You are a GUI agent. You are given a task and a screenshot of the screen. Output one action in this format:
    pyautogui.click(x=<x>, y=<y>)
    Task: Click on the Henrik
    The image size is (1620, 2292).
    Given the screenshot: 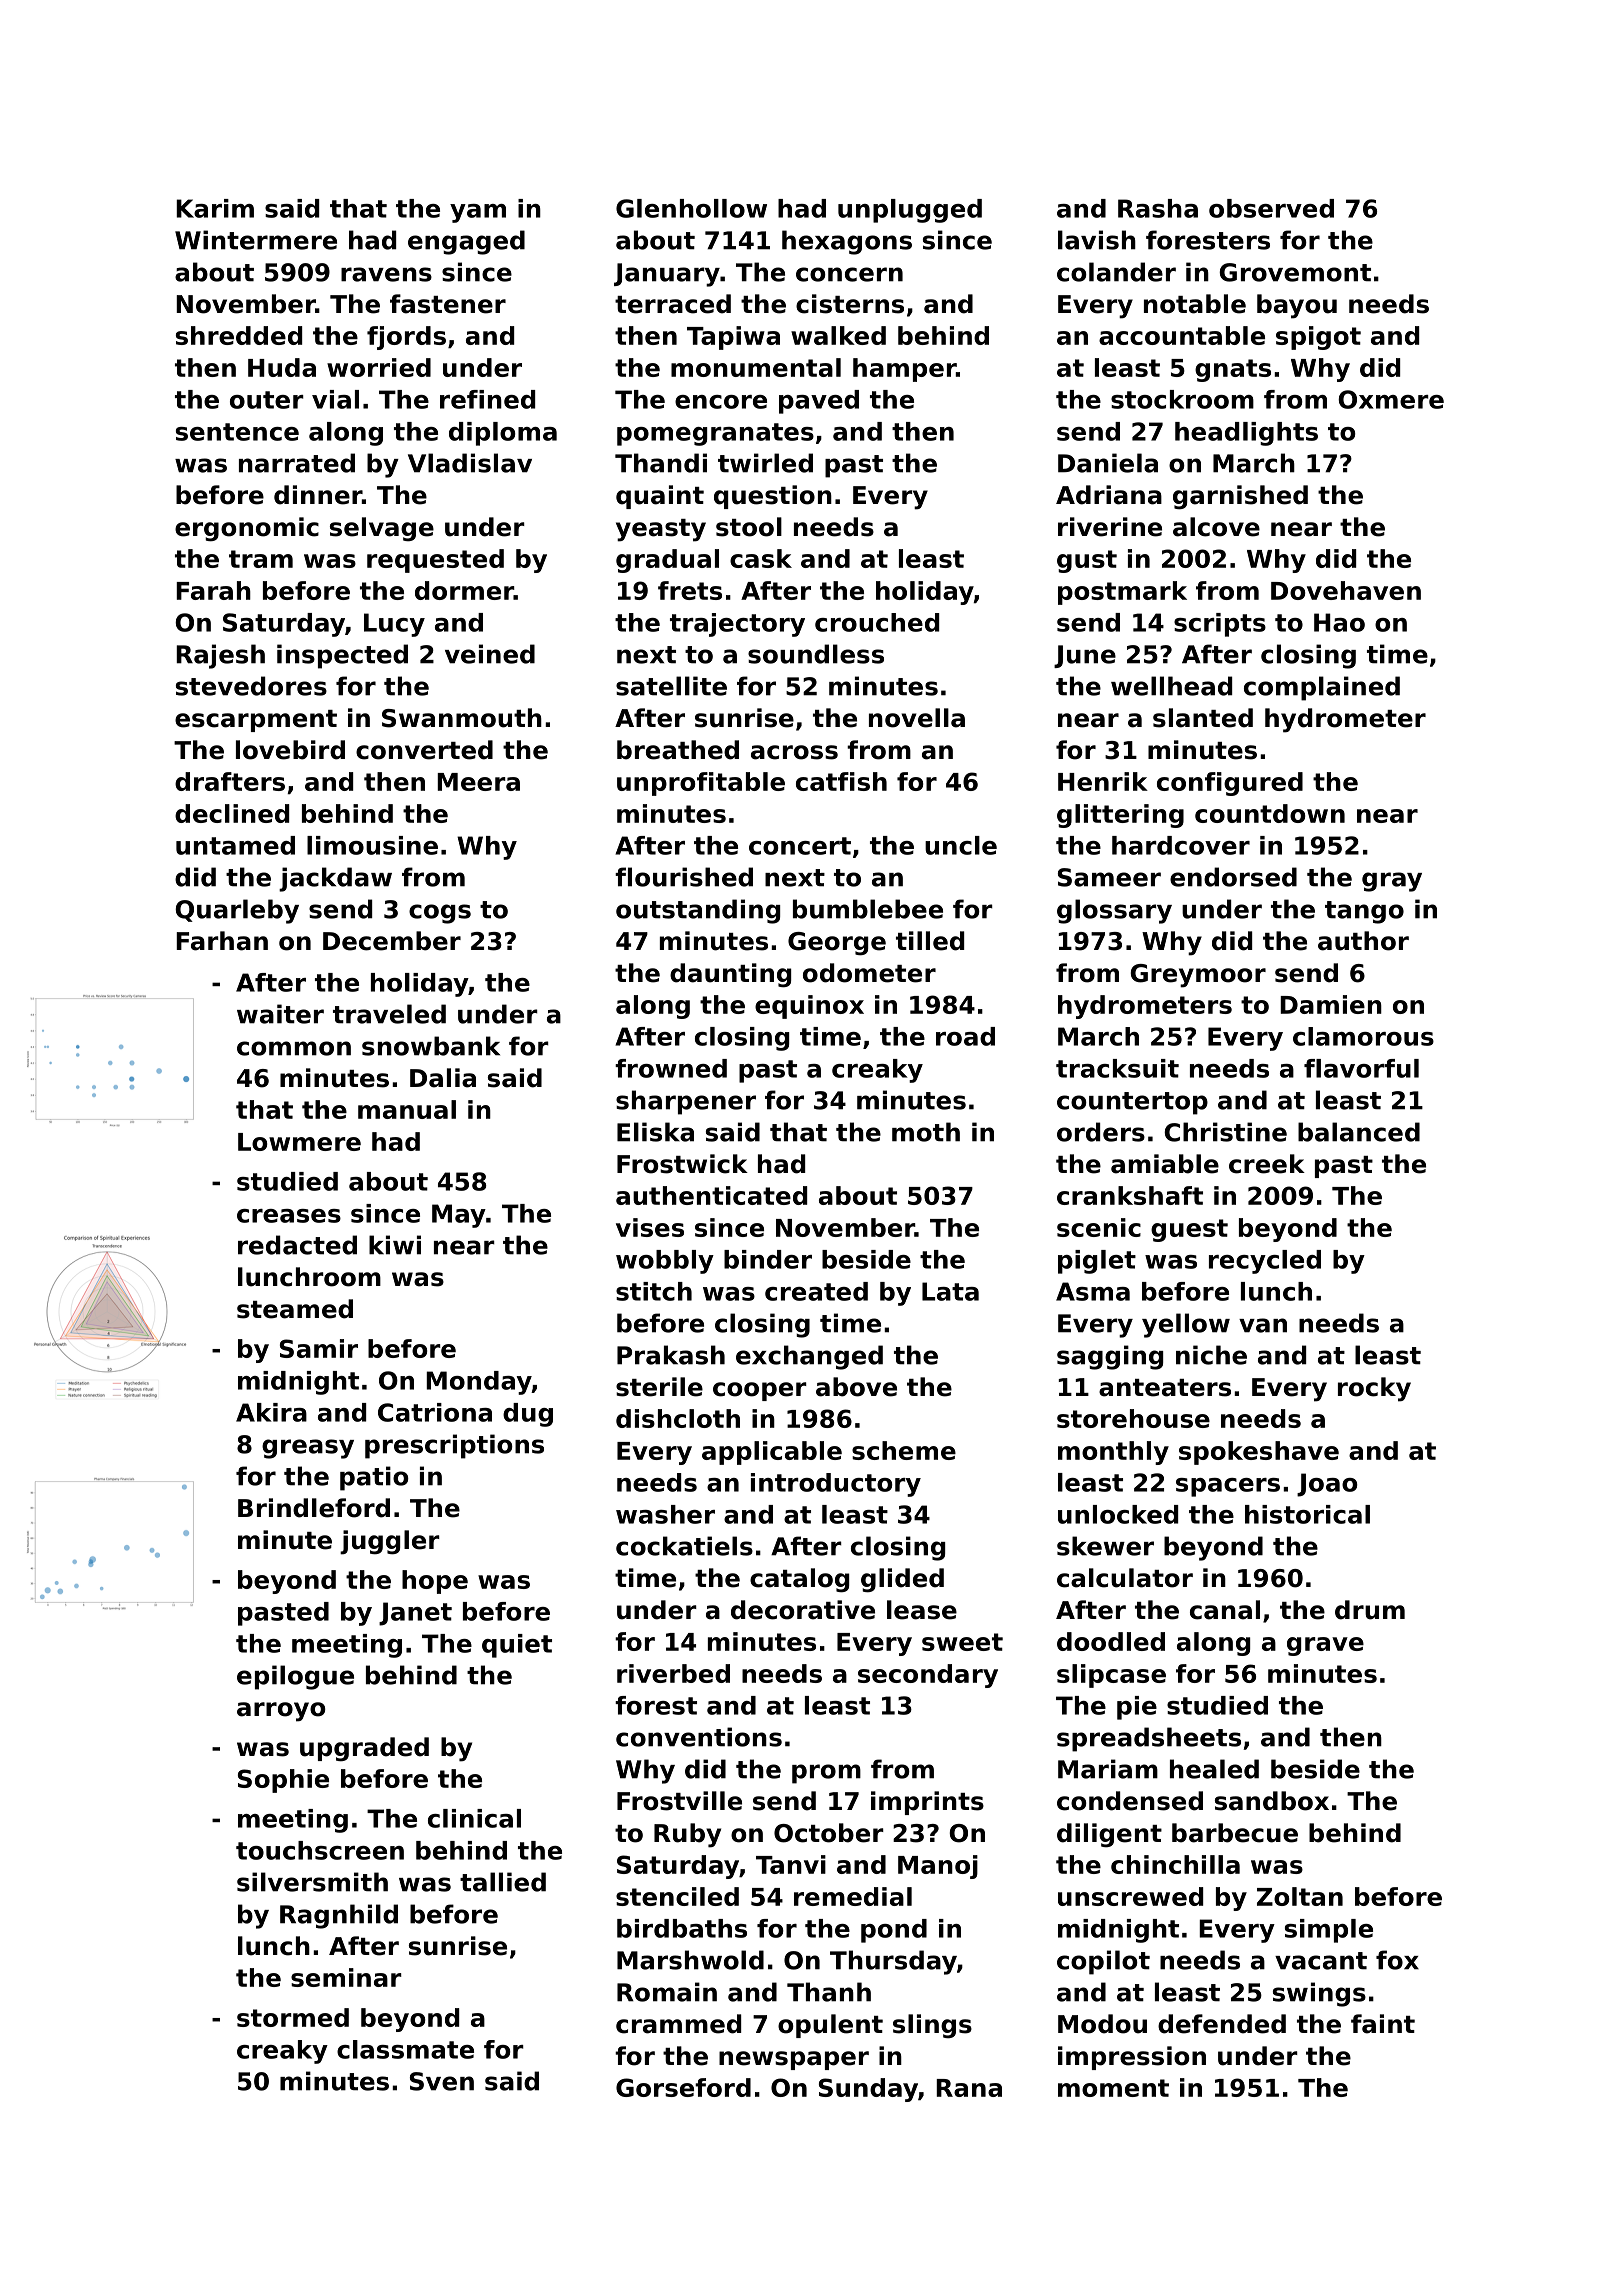 What is the action you would take?
    pyautogui.click(x=1103, y=781)
